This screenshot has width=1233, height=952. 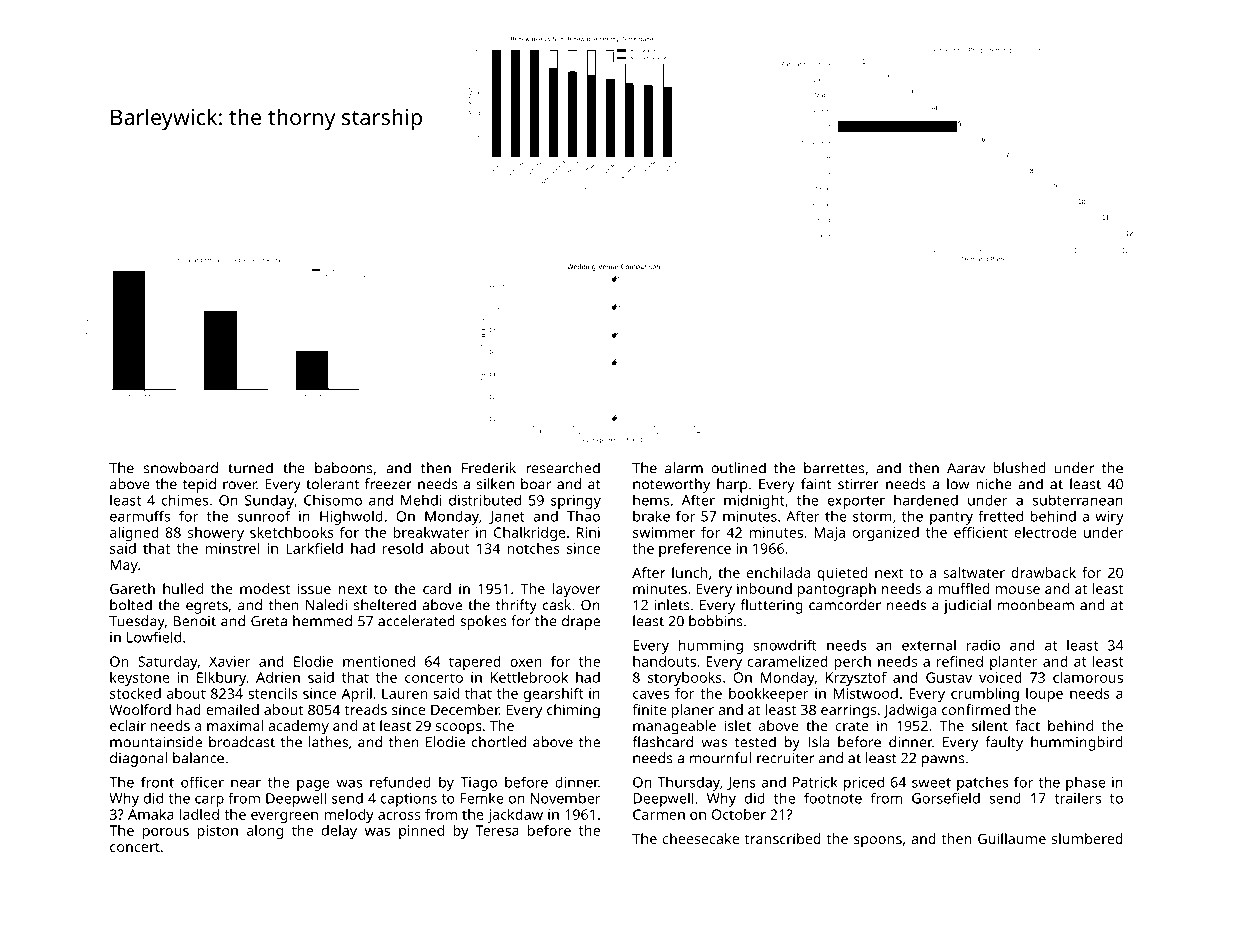 I want to click on harp, so click(x=732, y=485).
